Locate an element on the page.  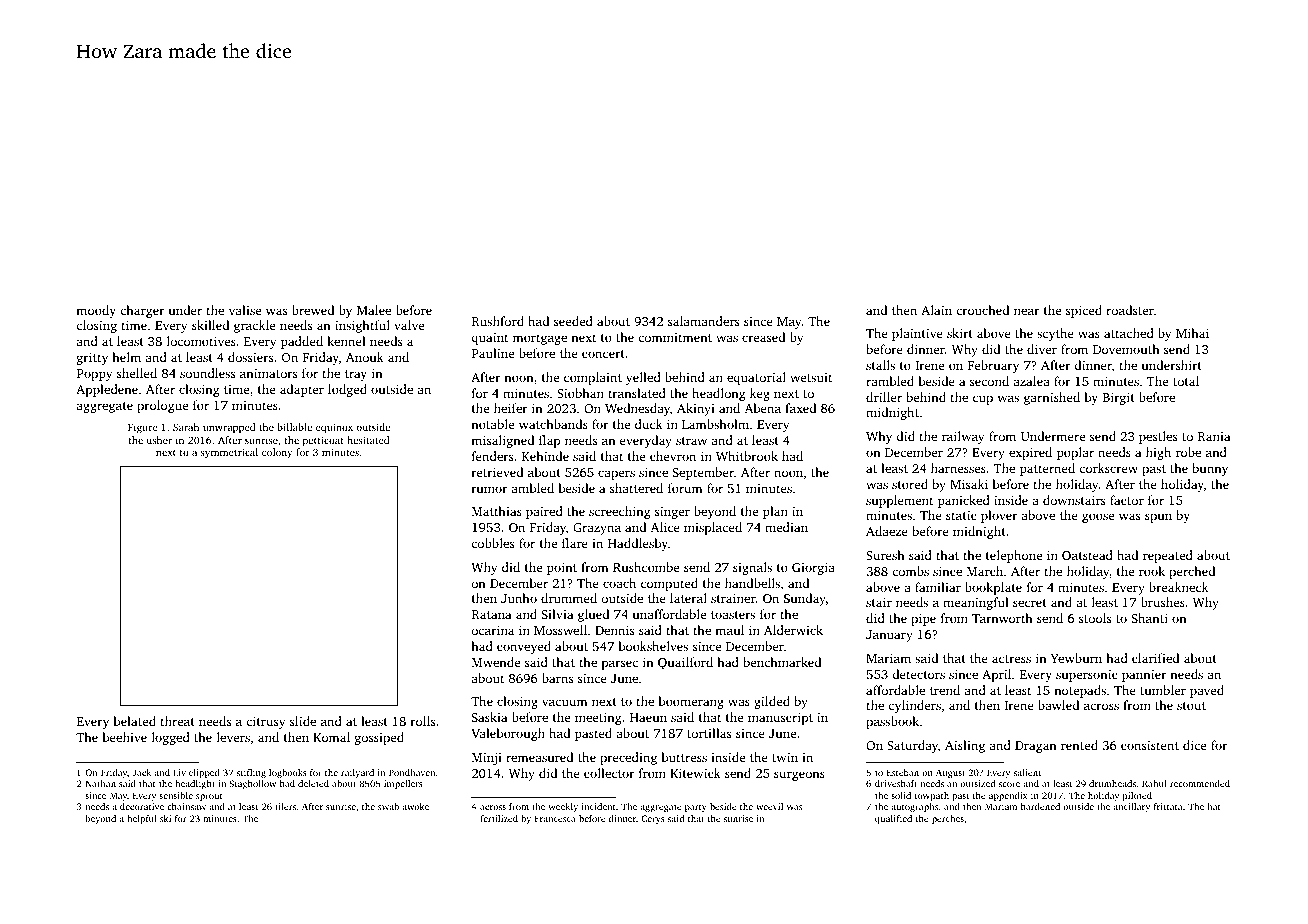
Staghollow is located at coordinates (252, 784).
